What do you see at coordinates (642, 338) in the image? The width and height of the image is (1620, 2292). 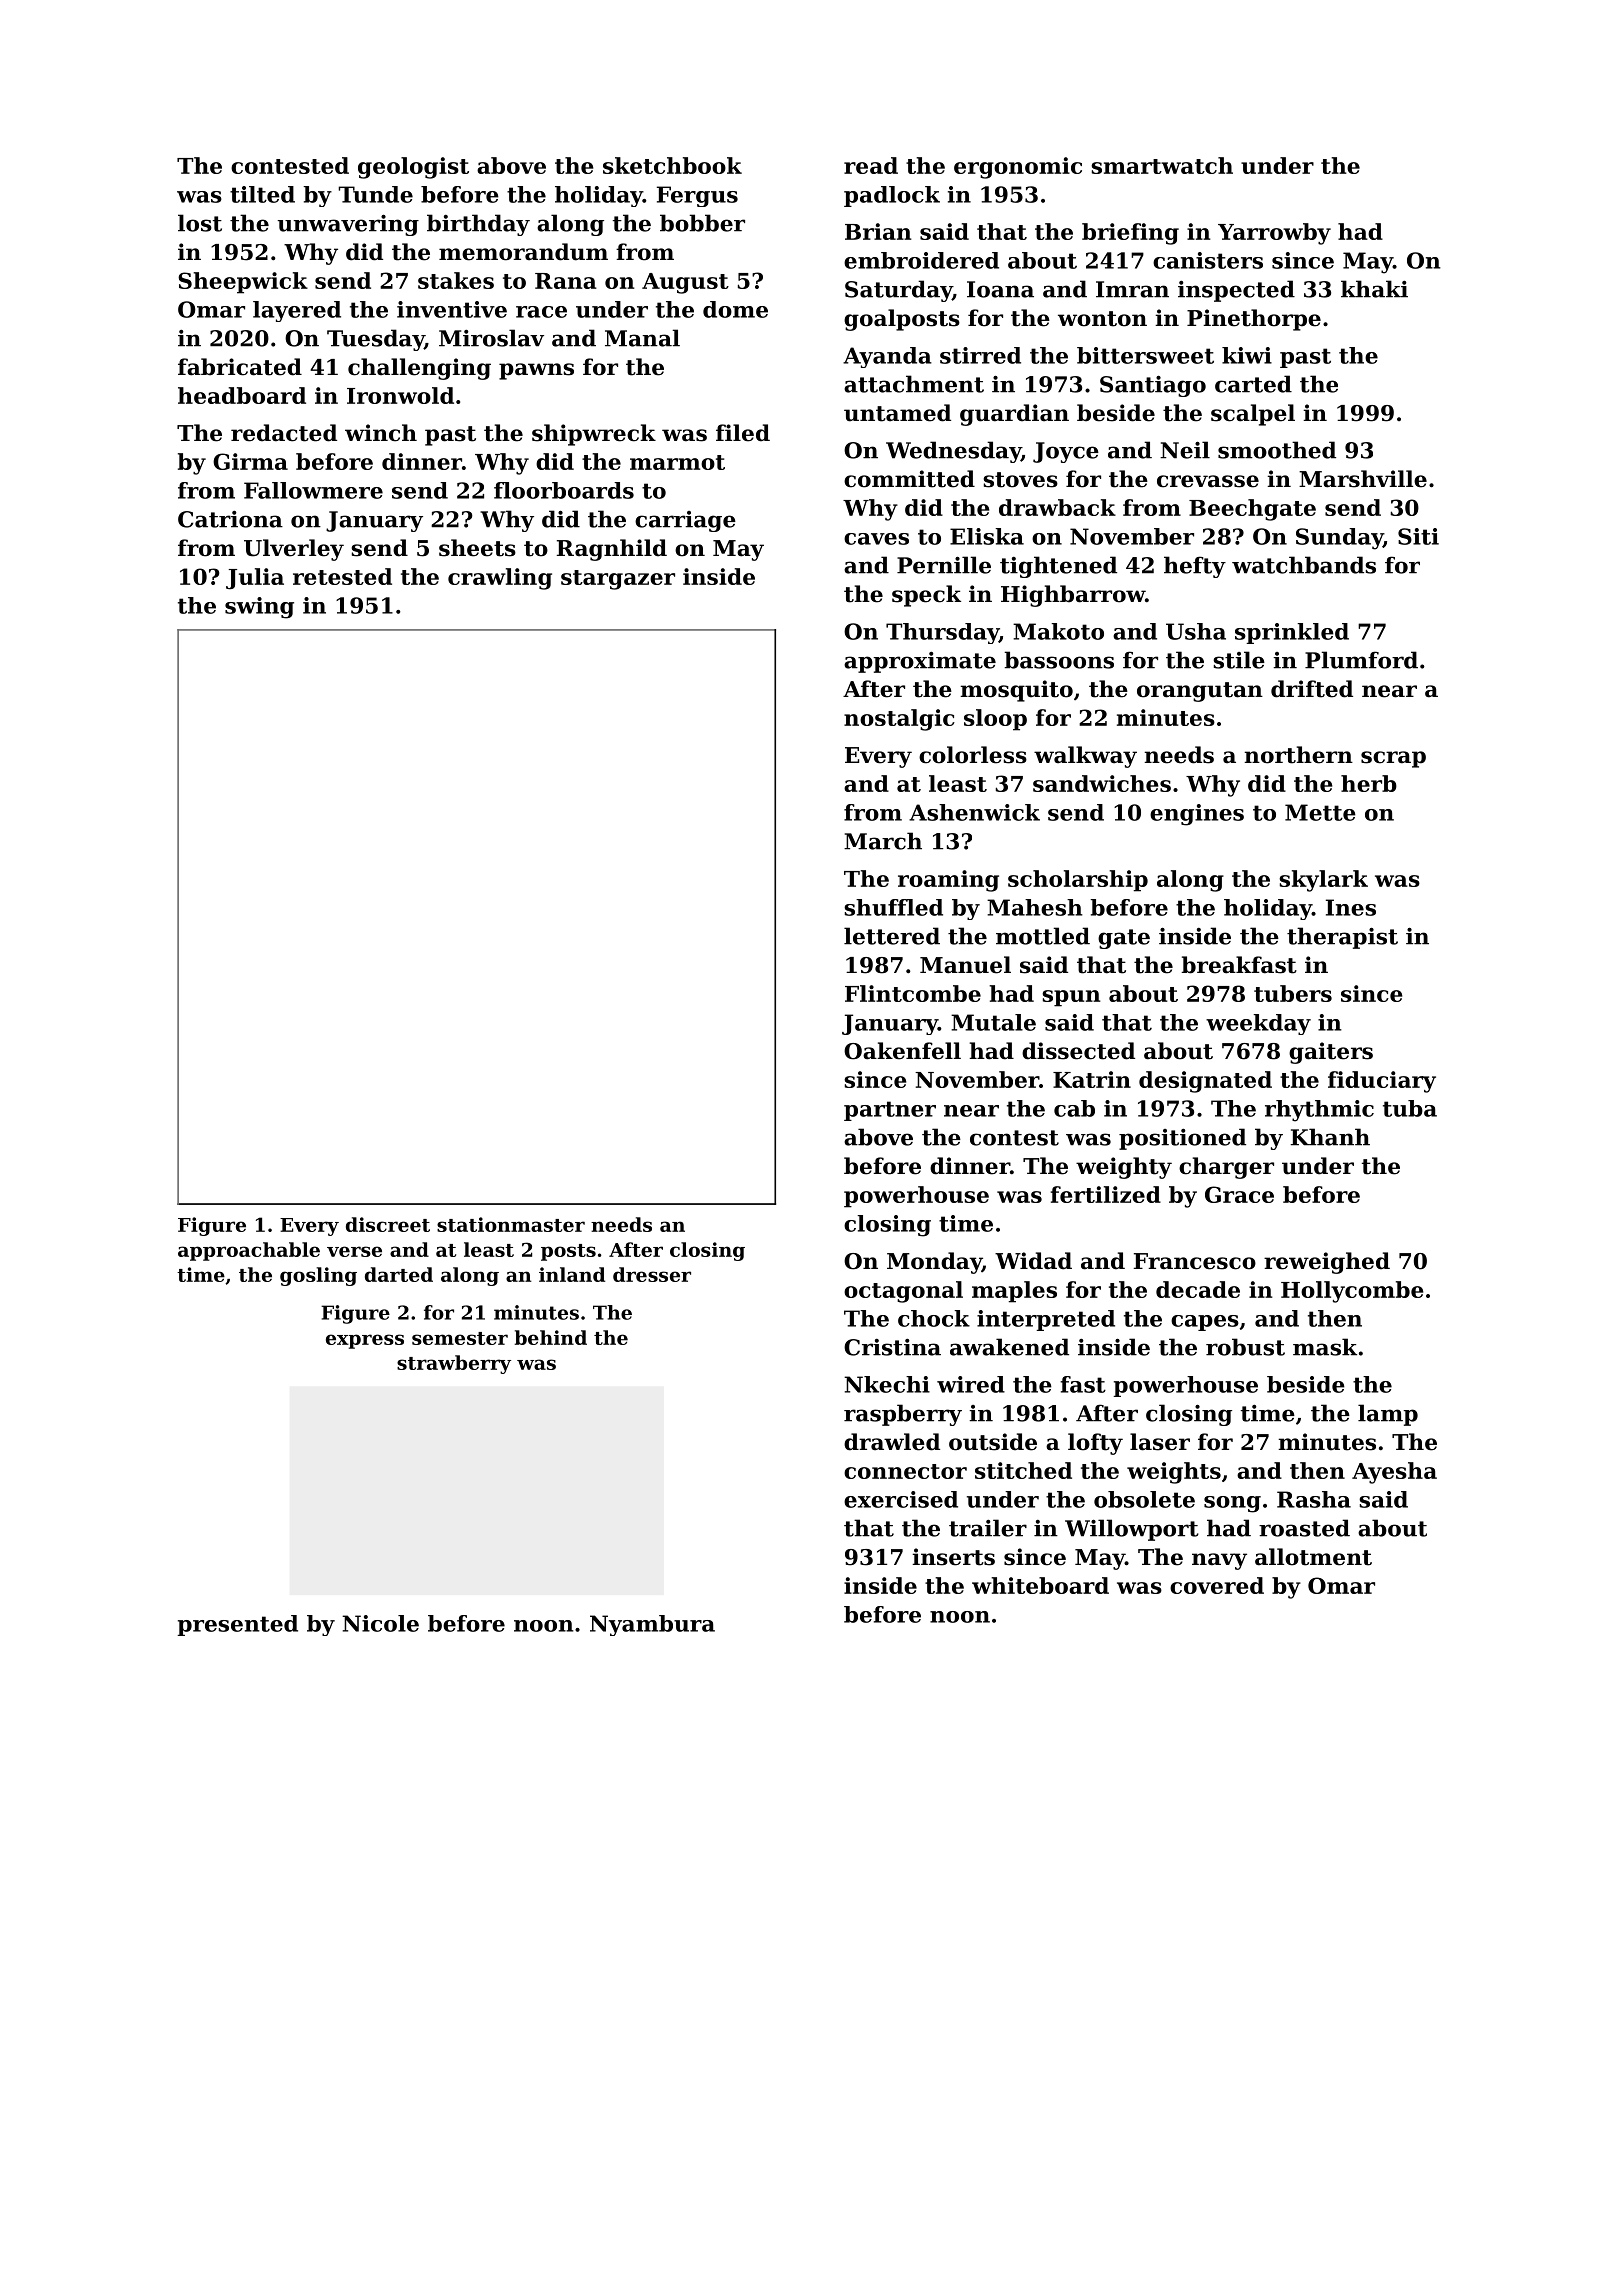 I see `Manal` at bounding box center [642, 338].
